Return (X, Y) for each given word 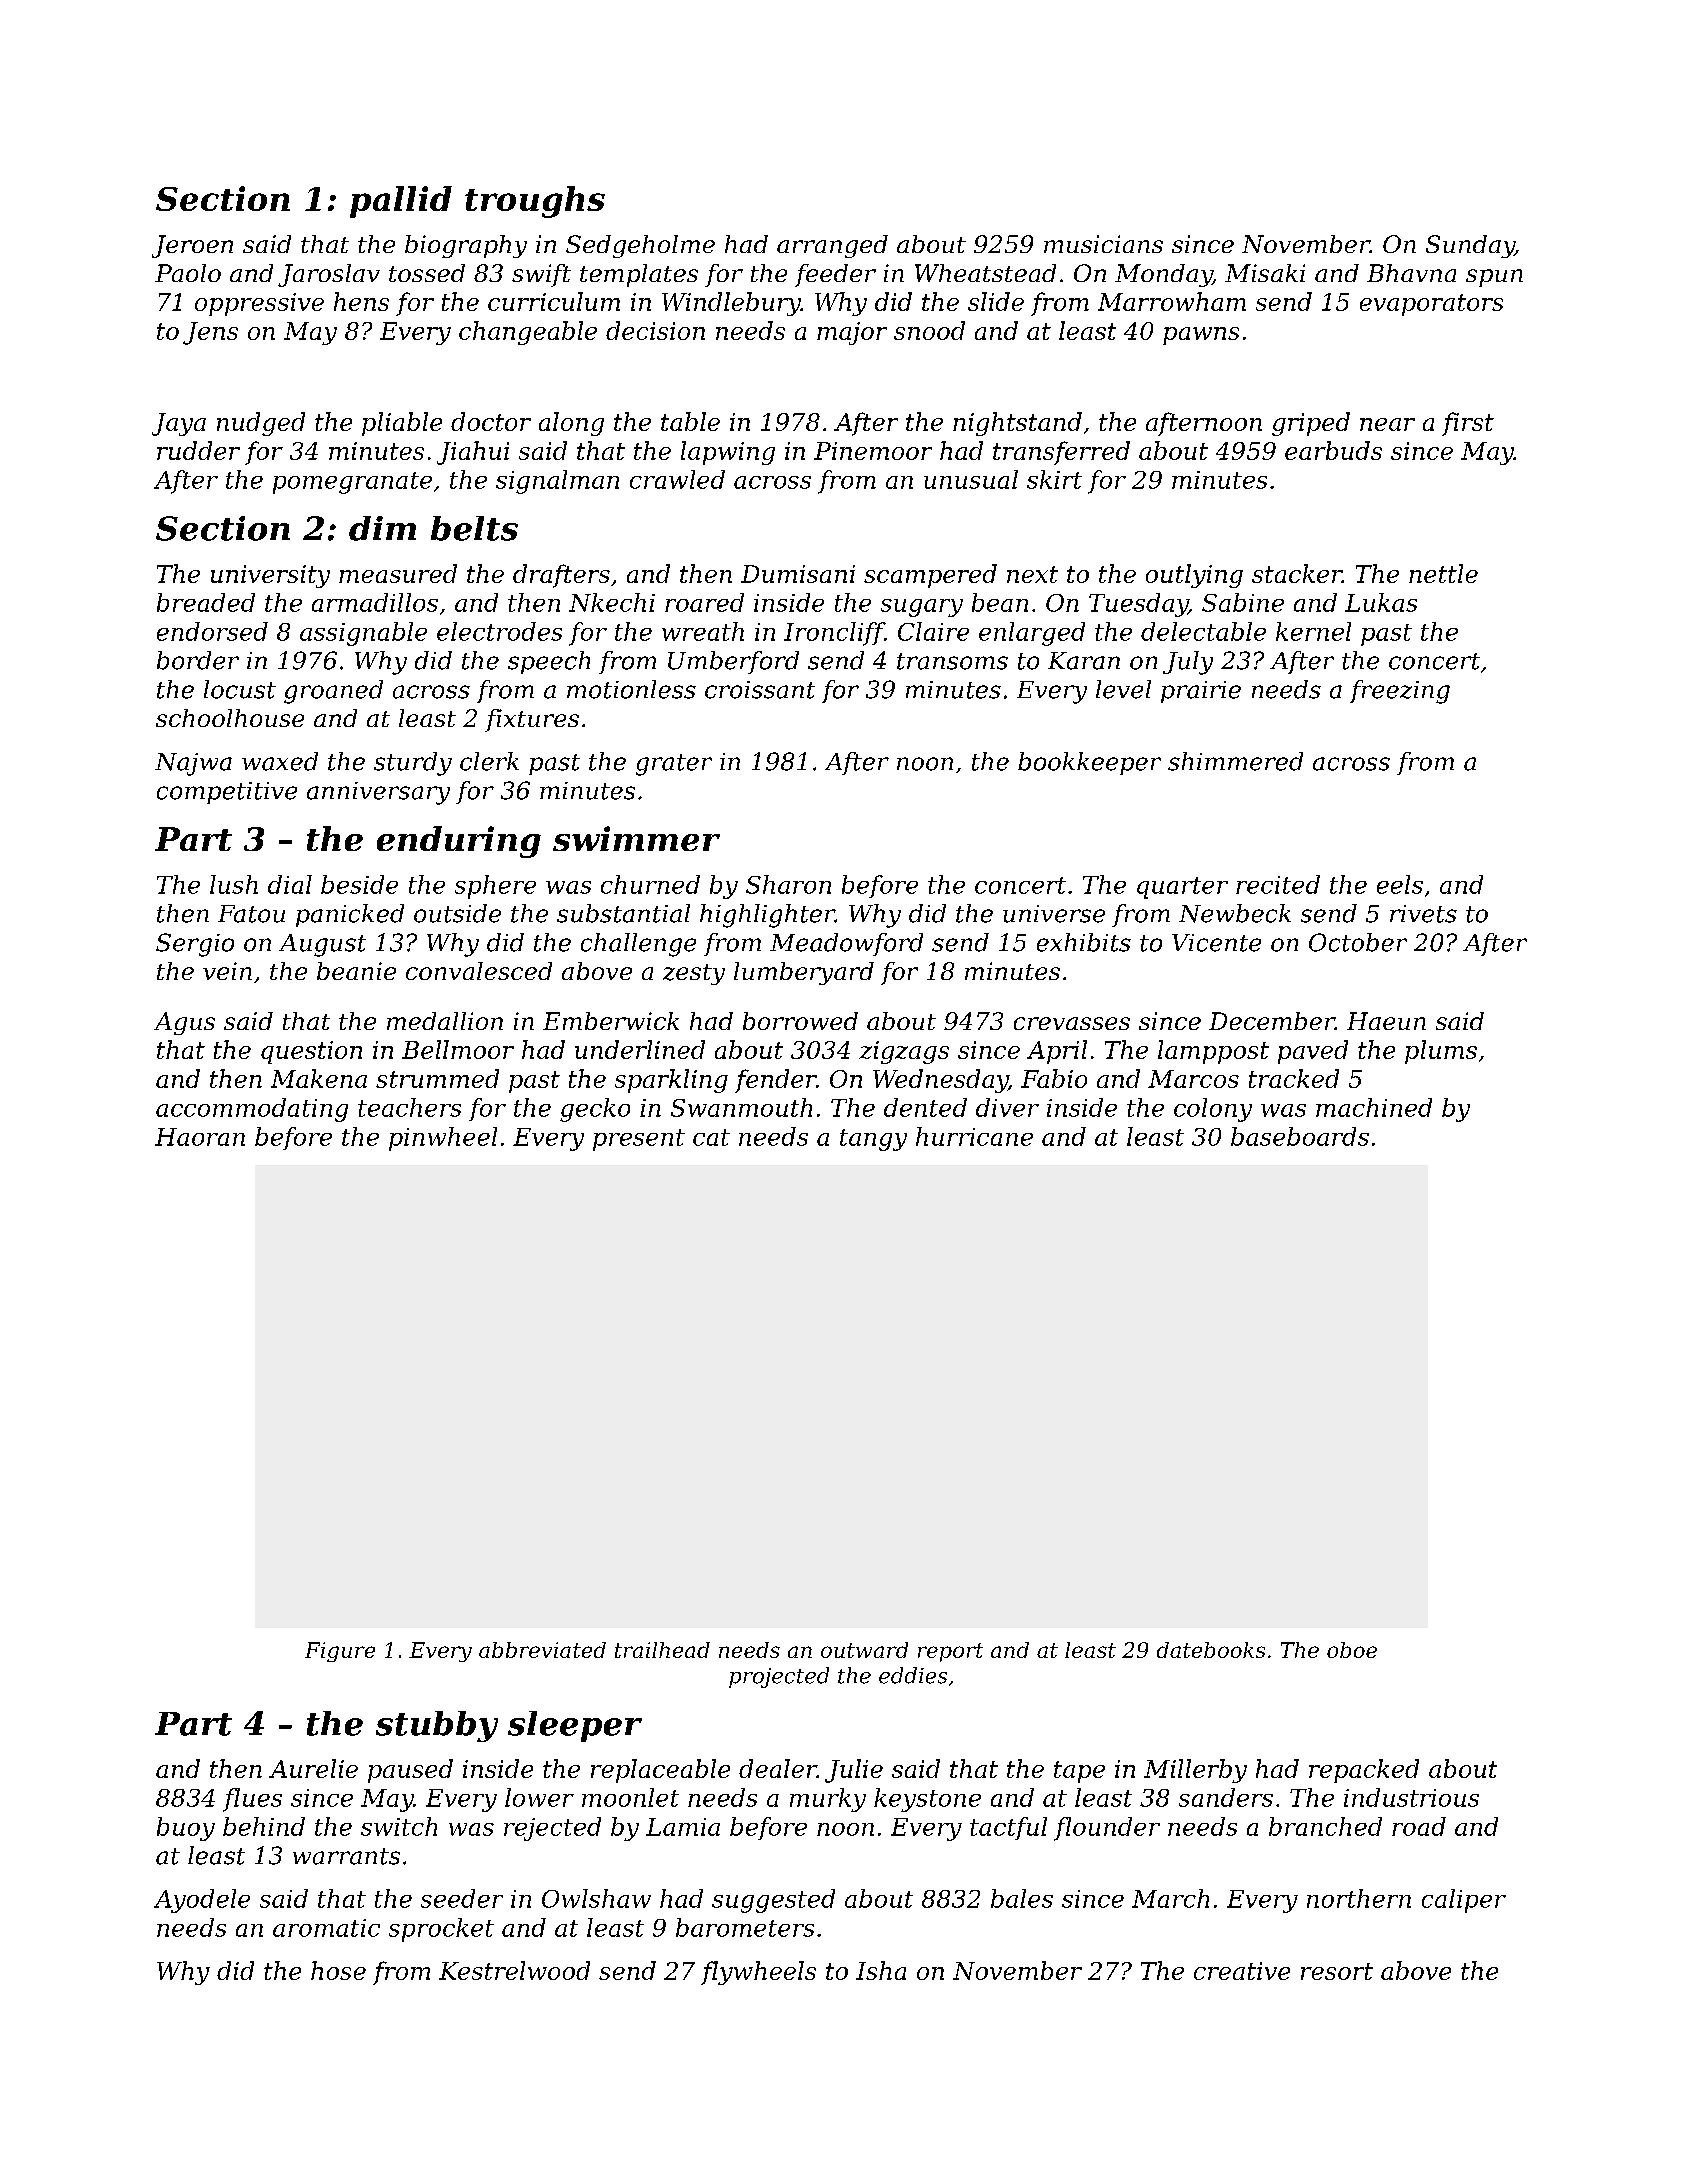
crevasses (1072, 1023)
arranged (832, 246)
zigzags (904, 1052)
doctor (491, 421)
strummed (437, 1078)
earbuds (1333, 450)
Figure (340, 1652)
